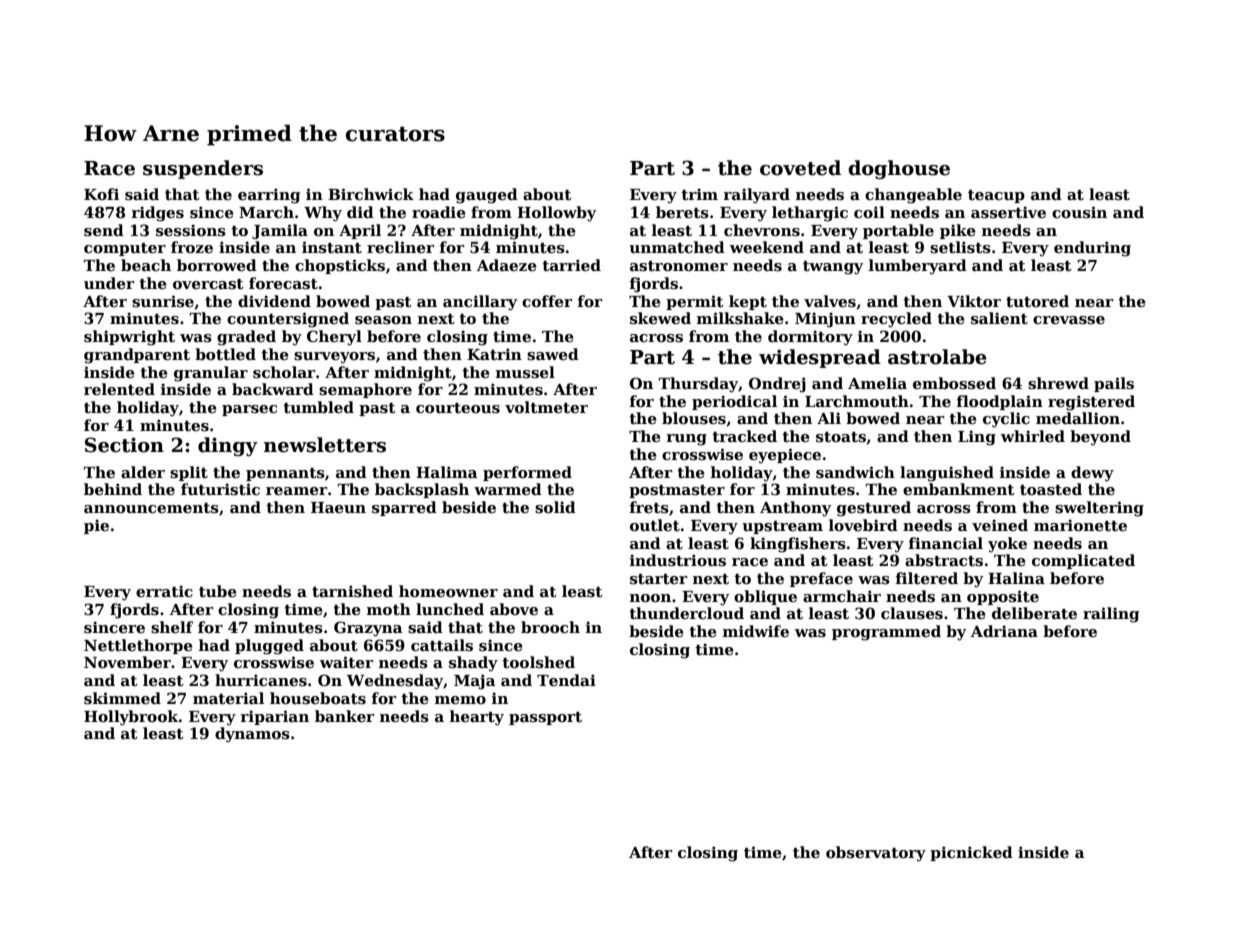  What do you see at coordinates (899, 169) in the image?
I see `doghouse` at bounding box center [899, 169].
